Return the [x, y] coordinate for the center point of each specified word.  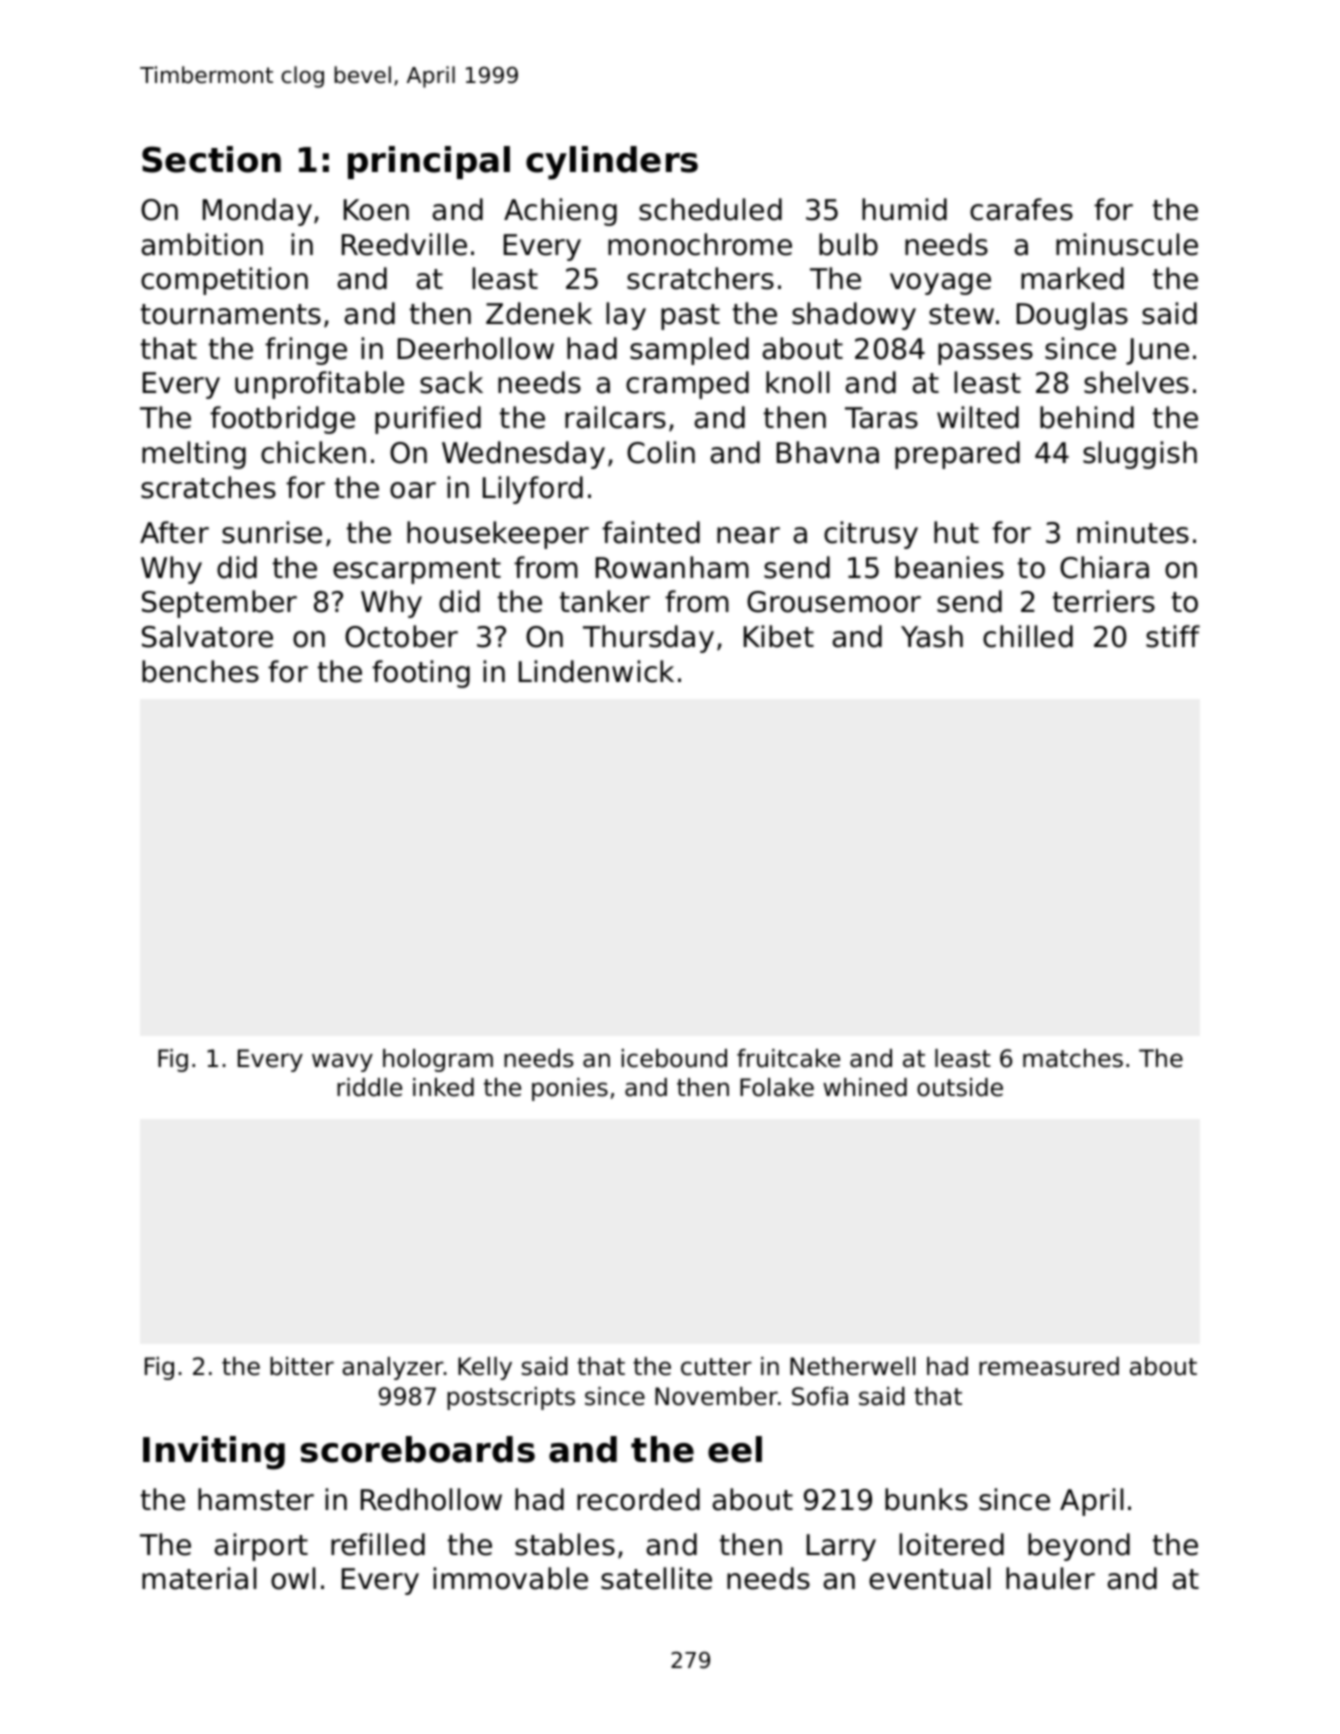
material [199, 1578]
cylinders [612, 163]
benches [200, 671]
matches [1073, 1058]
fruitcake [788, 1058]
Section [211, 159]
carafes [1021, 209]
